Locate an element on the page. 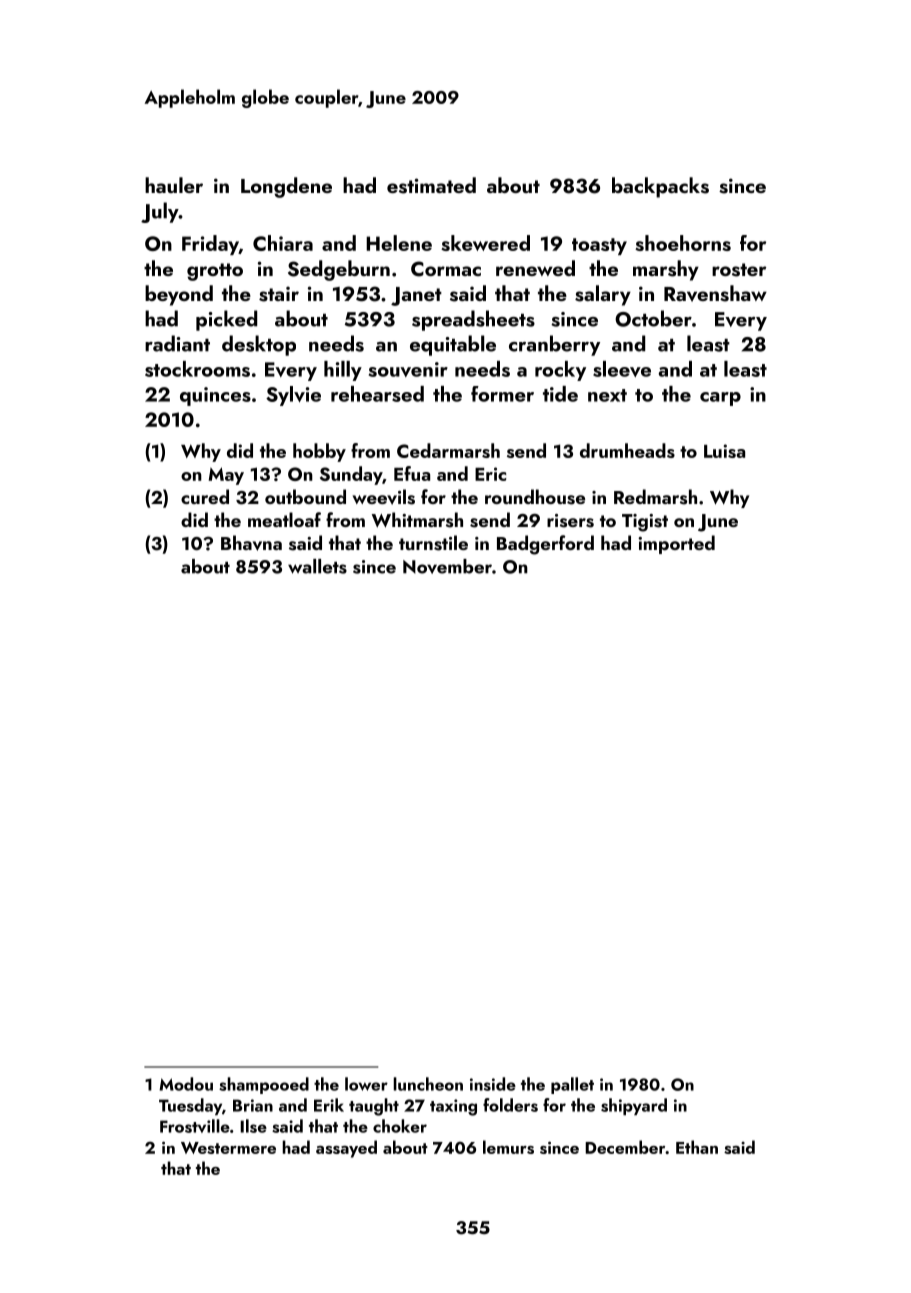  Westermere is located at coordinates (228, 1148).
